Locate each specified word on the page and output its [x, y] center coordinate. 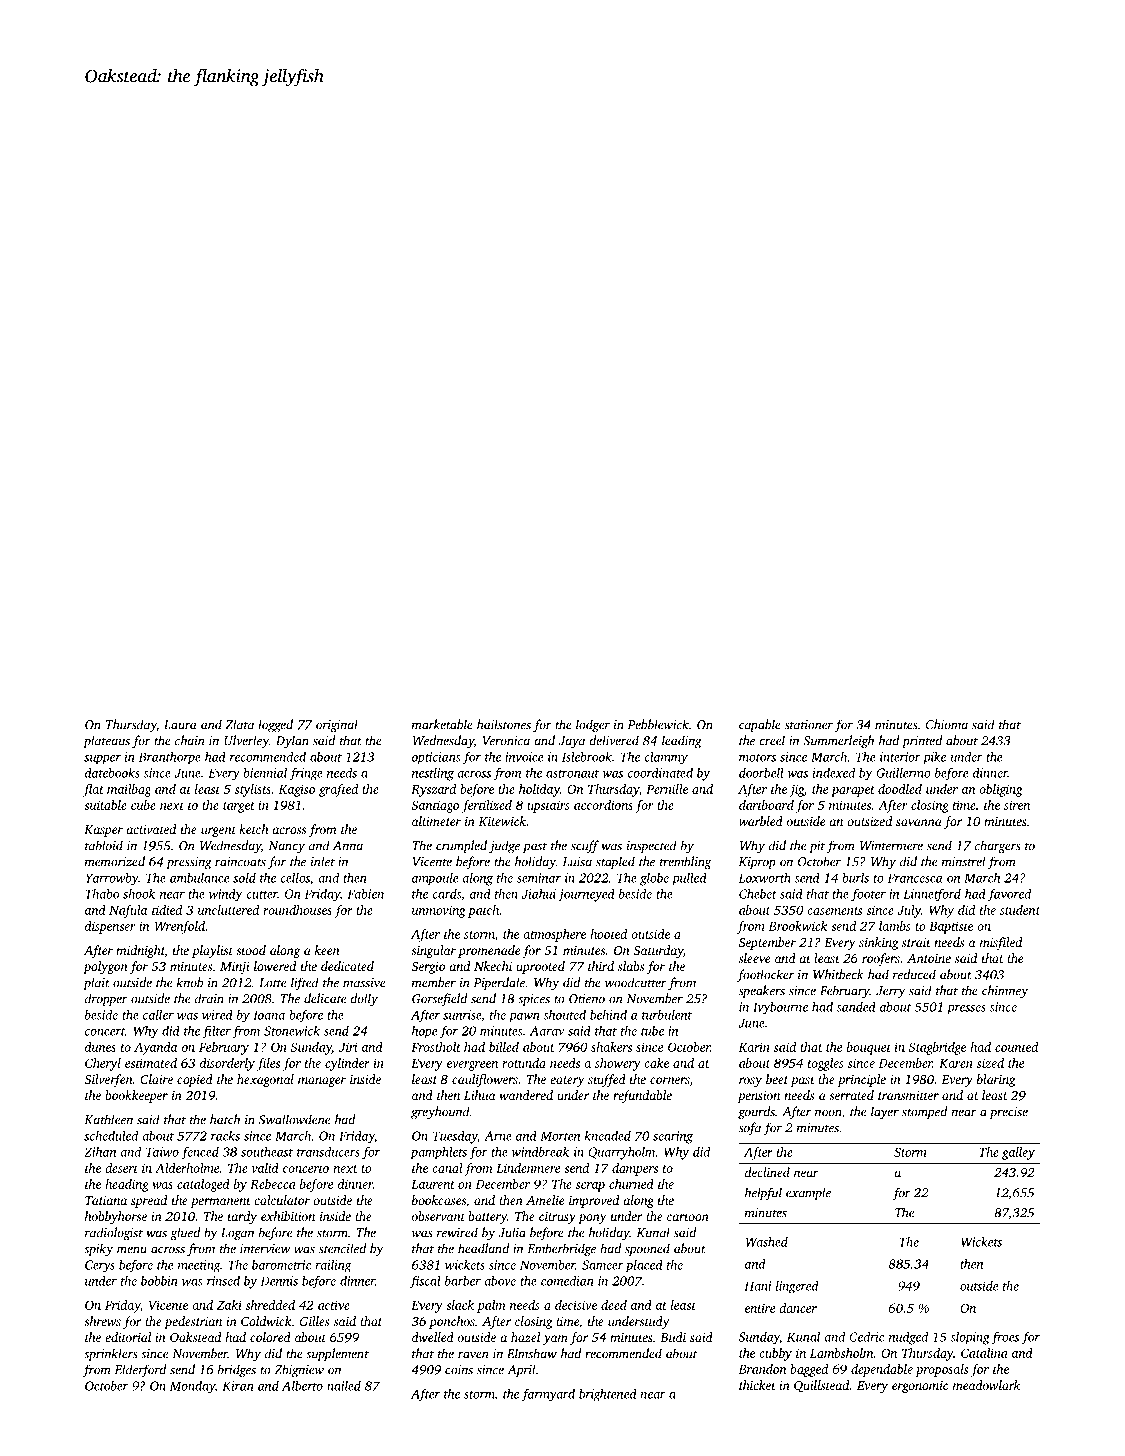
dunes [100, 1047]
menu [132, 1250]
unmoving [439, 911]
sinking [879, 943]
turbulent [667, 1015]
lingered [797, 1287]
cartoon [688, 1217]
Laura [180, 725]
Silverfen [108, 1080]
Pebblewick [658, 724]
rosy [750, 1082]
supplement [337, 1354]
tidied [167, 910]
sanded [856, 1007]
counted [1016, 1047]
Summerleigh [838, 742]
